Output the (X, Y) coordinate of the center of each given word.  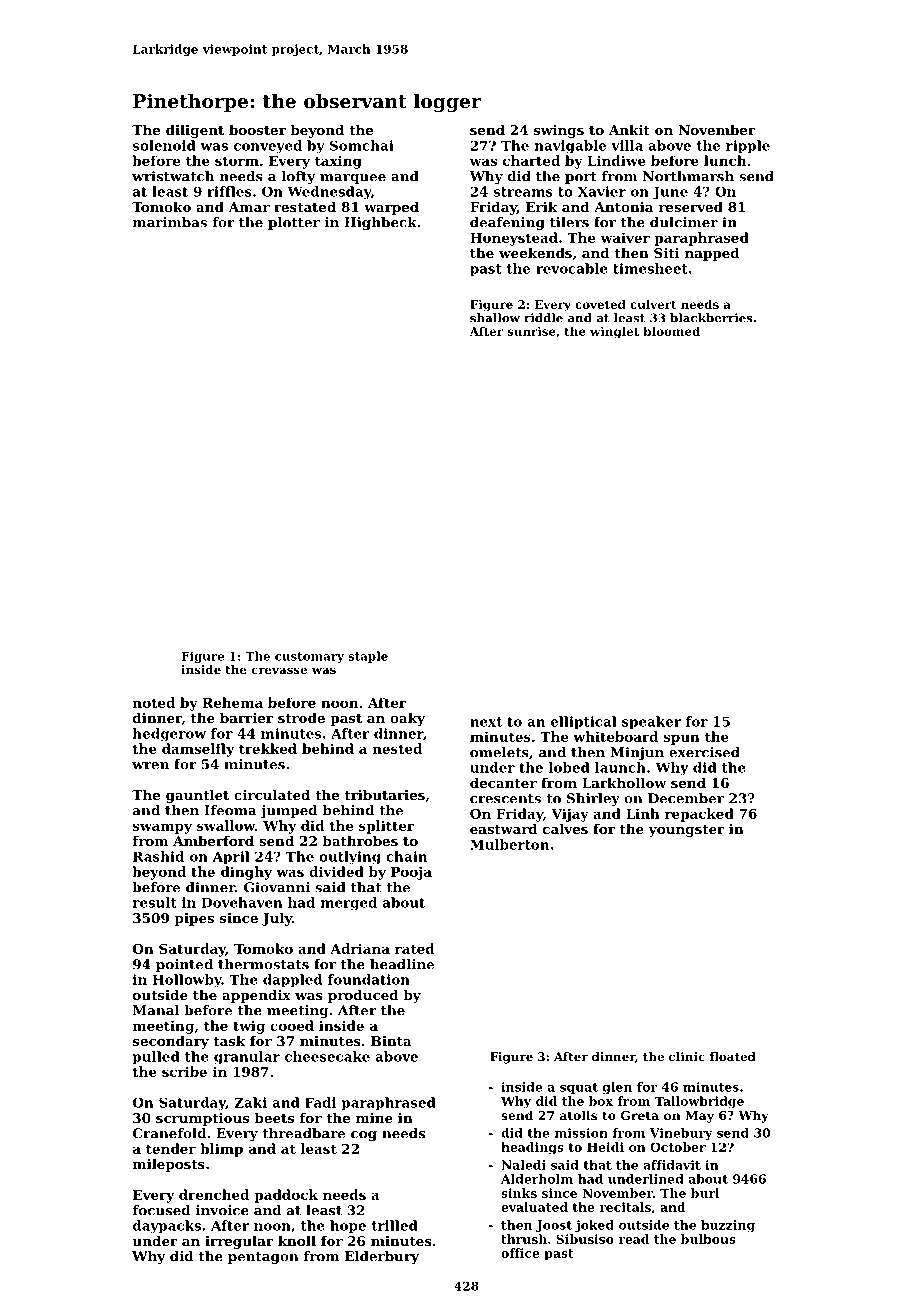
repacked (699, 815)
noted (154, 702)
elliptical (584, 722)
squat (579, 1088)
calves (565, 828)
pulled (156, 1057)
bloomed (671, 331)
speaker (651, 722)
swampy (162, 828)
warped (391, 208)
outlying (350, 857)
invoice (222, 1210)
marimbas (170, 222)
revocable (572, 268)
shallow (495, 318)
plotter (294, 223)
